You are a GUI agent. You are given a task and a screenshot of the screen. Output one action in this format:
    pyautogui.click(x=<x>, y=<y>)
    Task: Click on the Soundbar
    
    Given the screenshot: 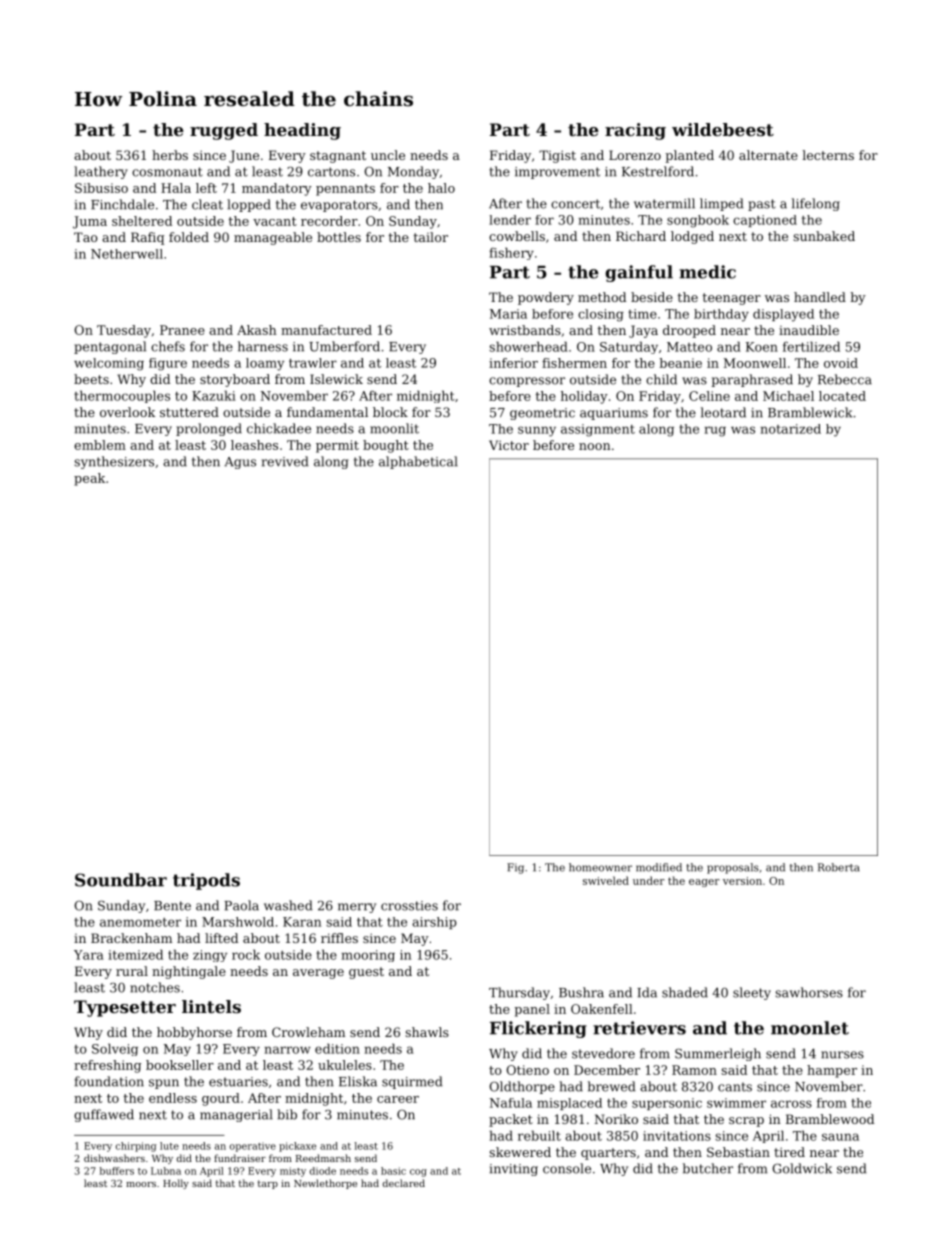 What is the action you would take?
    pyautogui.click(x=121, y=880)
